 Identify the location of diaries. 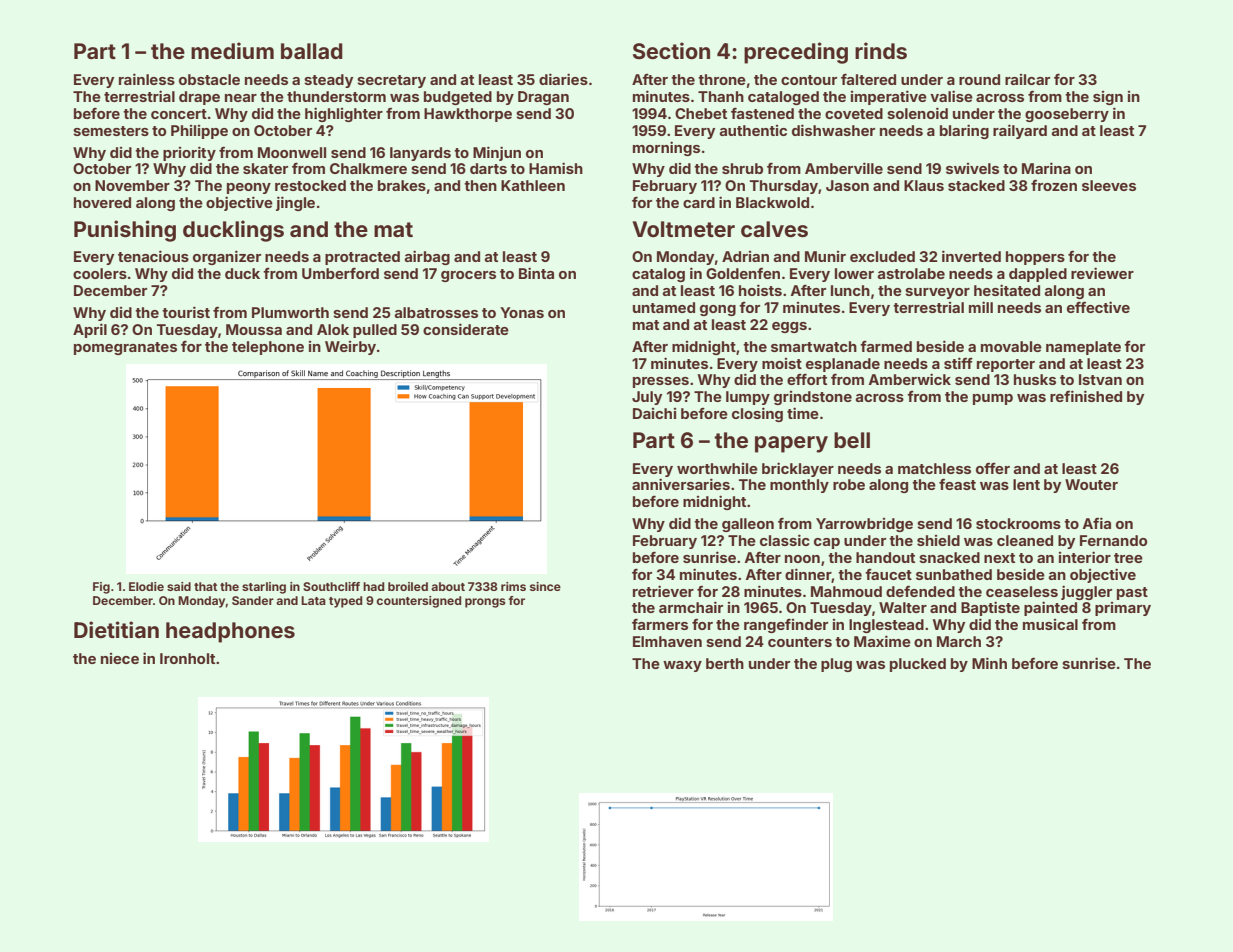
(563, 79).
